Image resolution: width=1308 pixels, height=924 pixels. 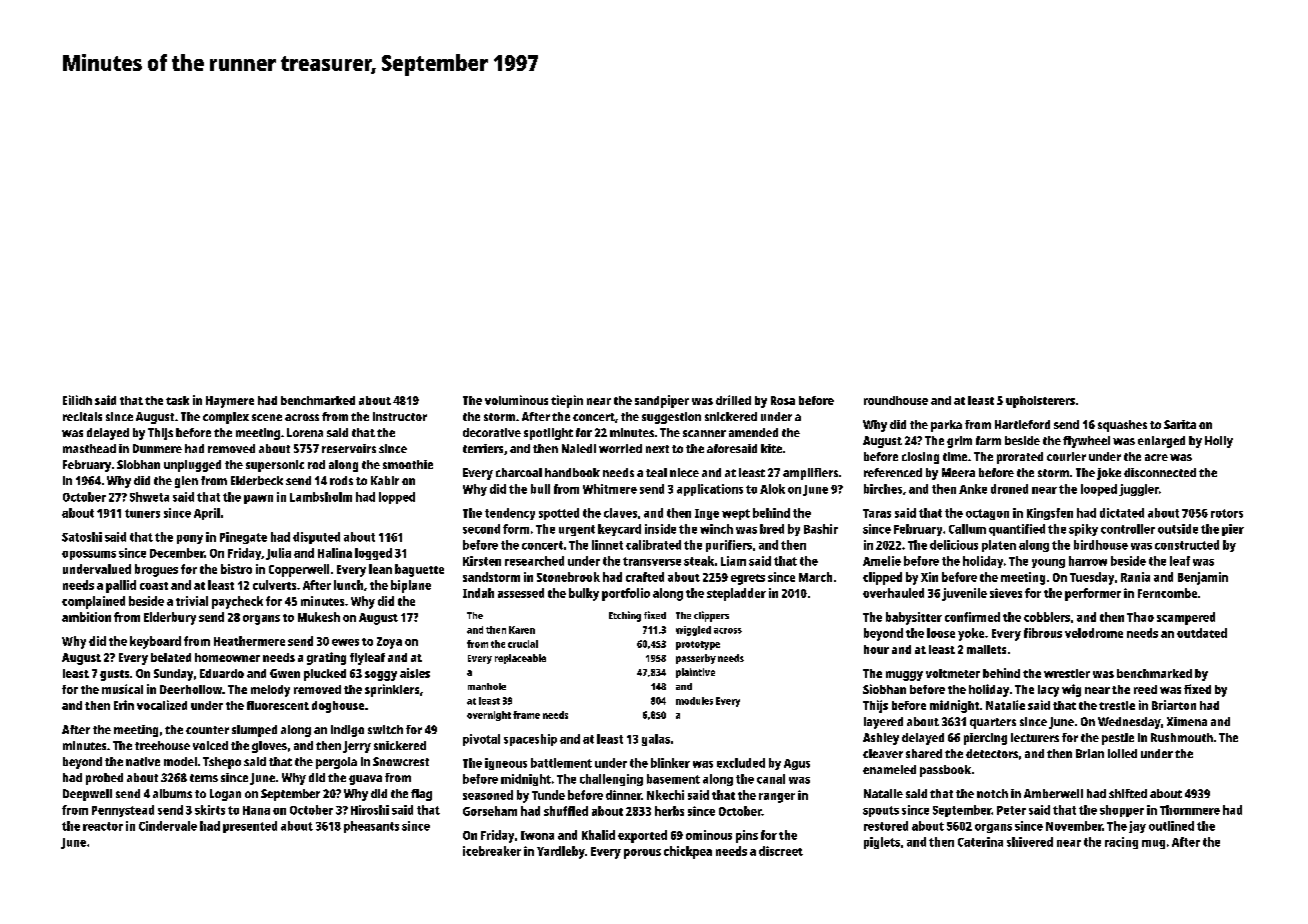 I want to click on wiggled, so click(x=693, y=631).
